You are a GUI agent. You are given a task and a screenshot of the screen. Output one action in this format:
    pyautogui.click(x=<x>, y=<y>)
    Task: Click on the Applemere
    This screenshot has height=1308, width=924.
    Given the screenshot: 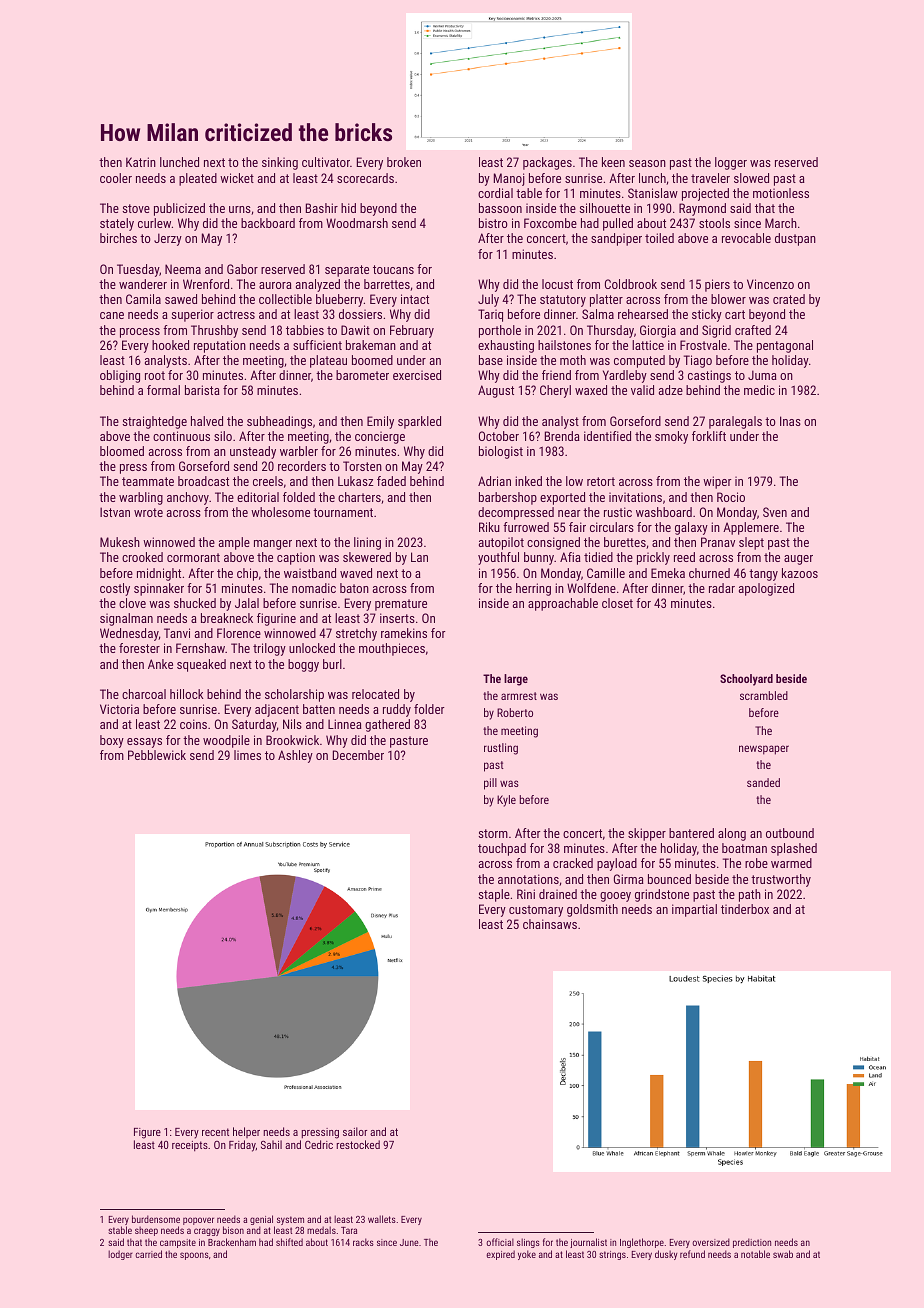 What is the action you would take?
    pyautogui.click(x=751, y=528)
